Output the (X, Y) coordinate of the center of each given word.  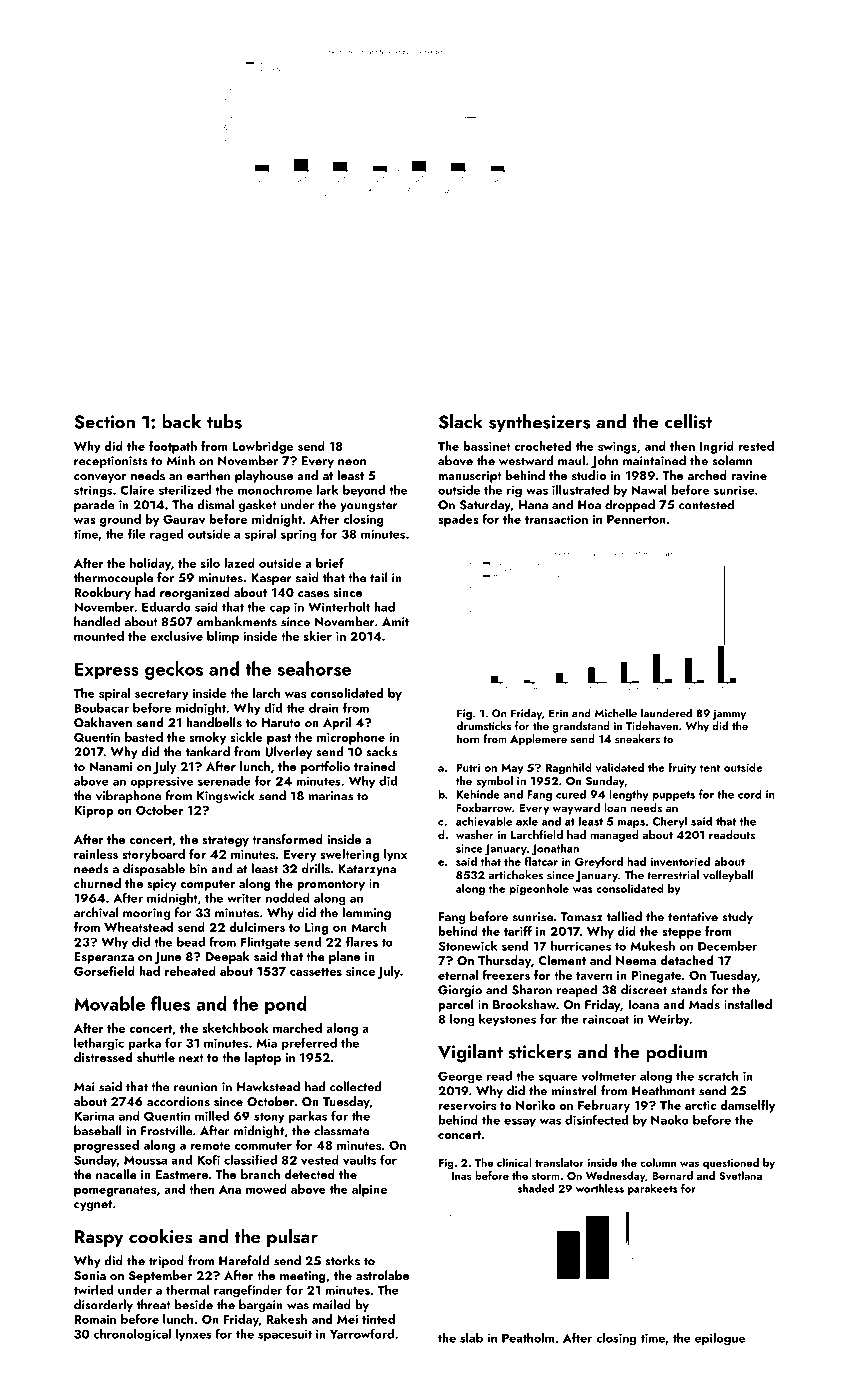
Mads (704, 1004)
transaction (556, 519)
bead (191, 941)
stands (689, 989)
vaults (359, 1159)
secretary (162, 695)
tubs (224, 421)
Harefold (244, 1260)
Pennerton (636, 519)
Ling (316, 929)
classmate (341, 1130)
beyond (364, 491)
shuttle (156, 1057)
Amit (395, 622)
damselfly (747, 1106)
